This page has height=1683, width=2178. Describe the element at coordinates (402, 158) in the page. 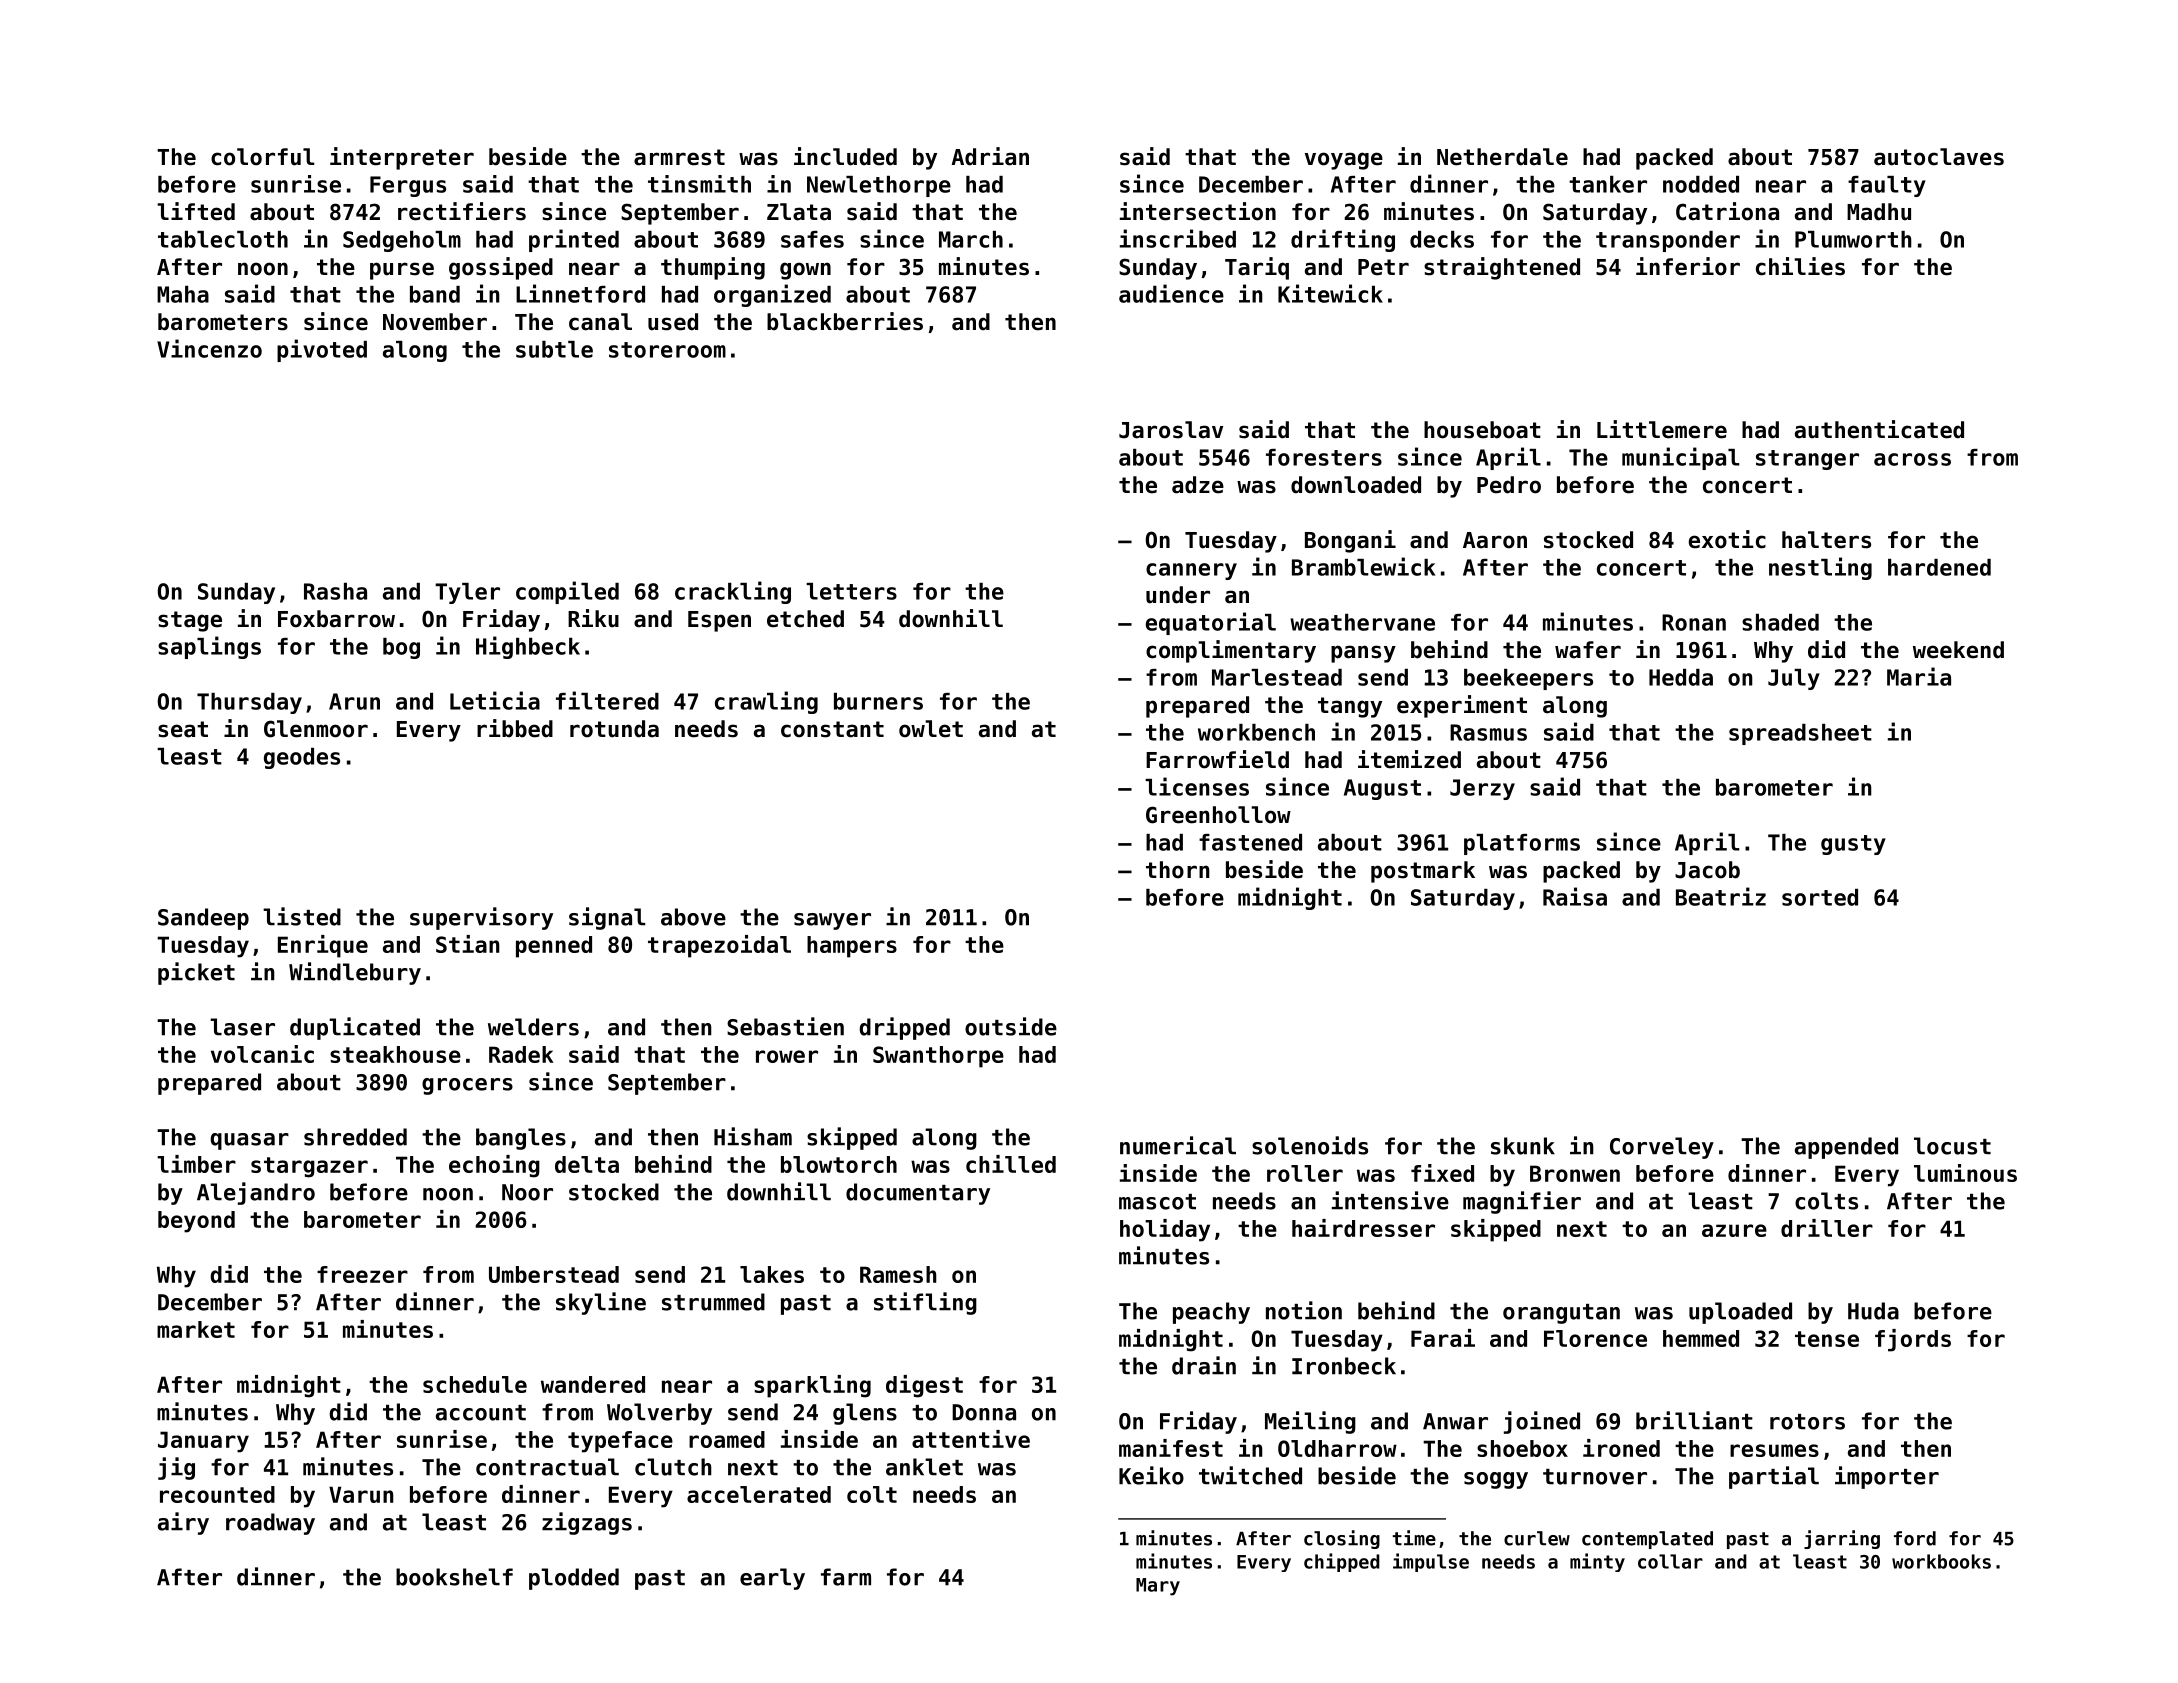

I see `interpreter` at that location.
